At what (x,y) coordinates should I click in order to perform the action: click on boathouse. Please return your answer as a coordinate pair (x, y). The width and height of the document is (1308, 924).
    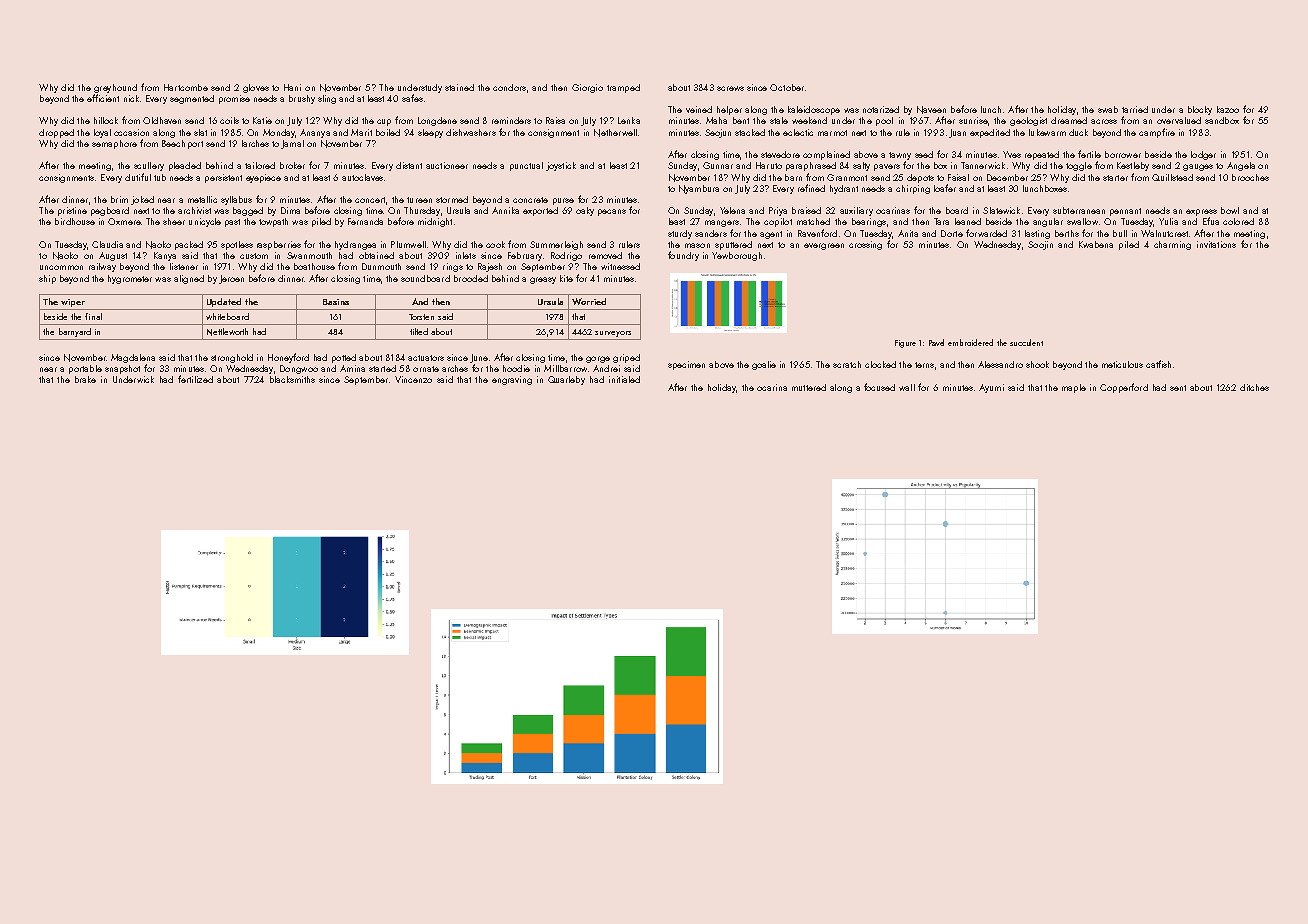
    Looking at the image, I should click on (314, 266).
